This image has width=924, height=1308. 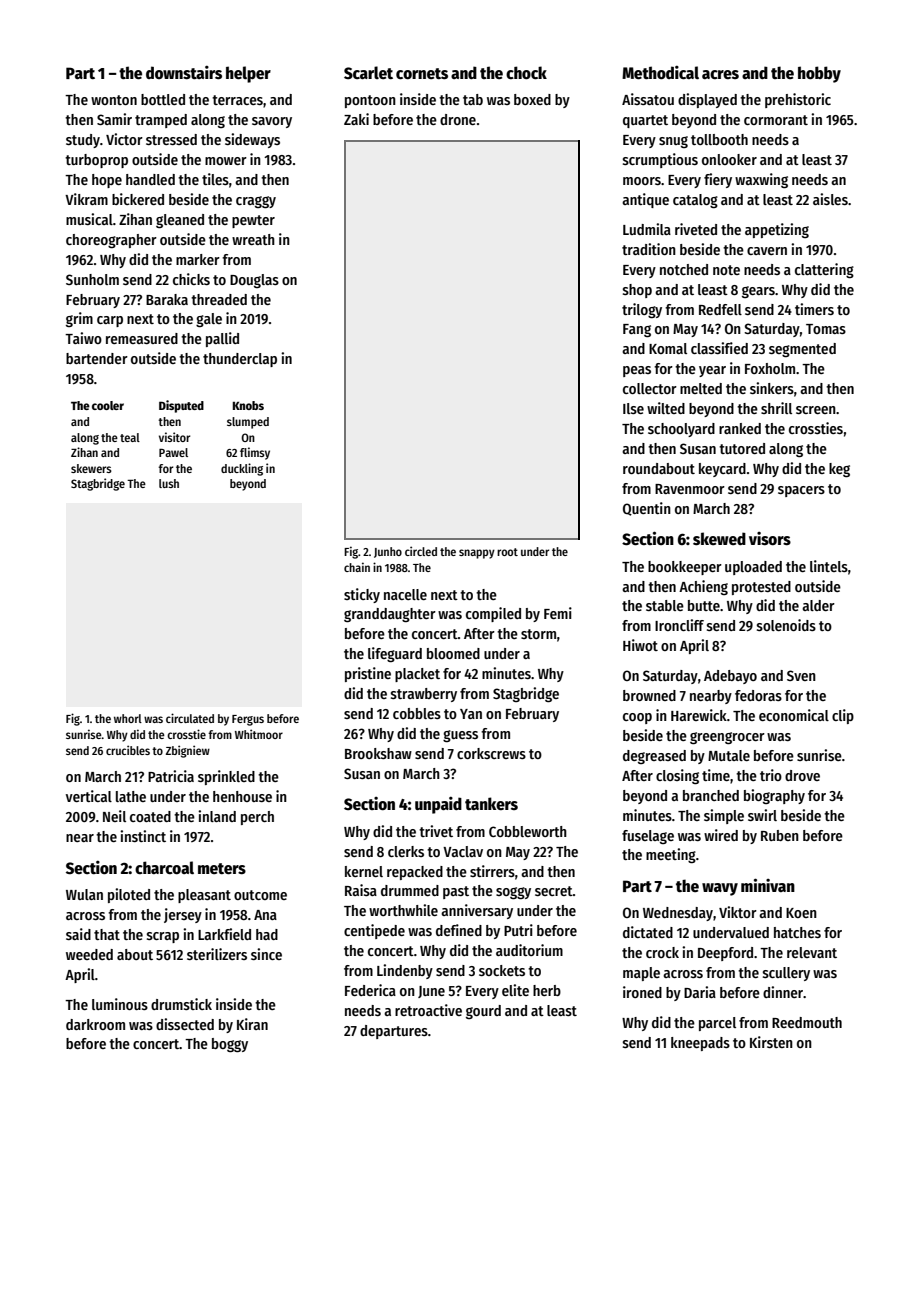 What do you see at coordinates (184, 72) in the image?
I see `downstairs` at bounding box center [184, 72].
